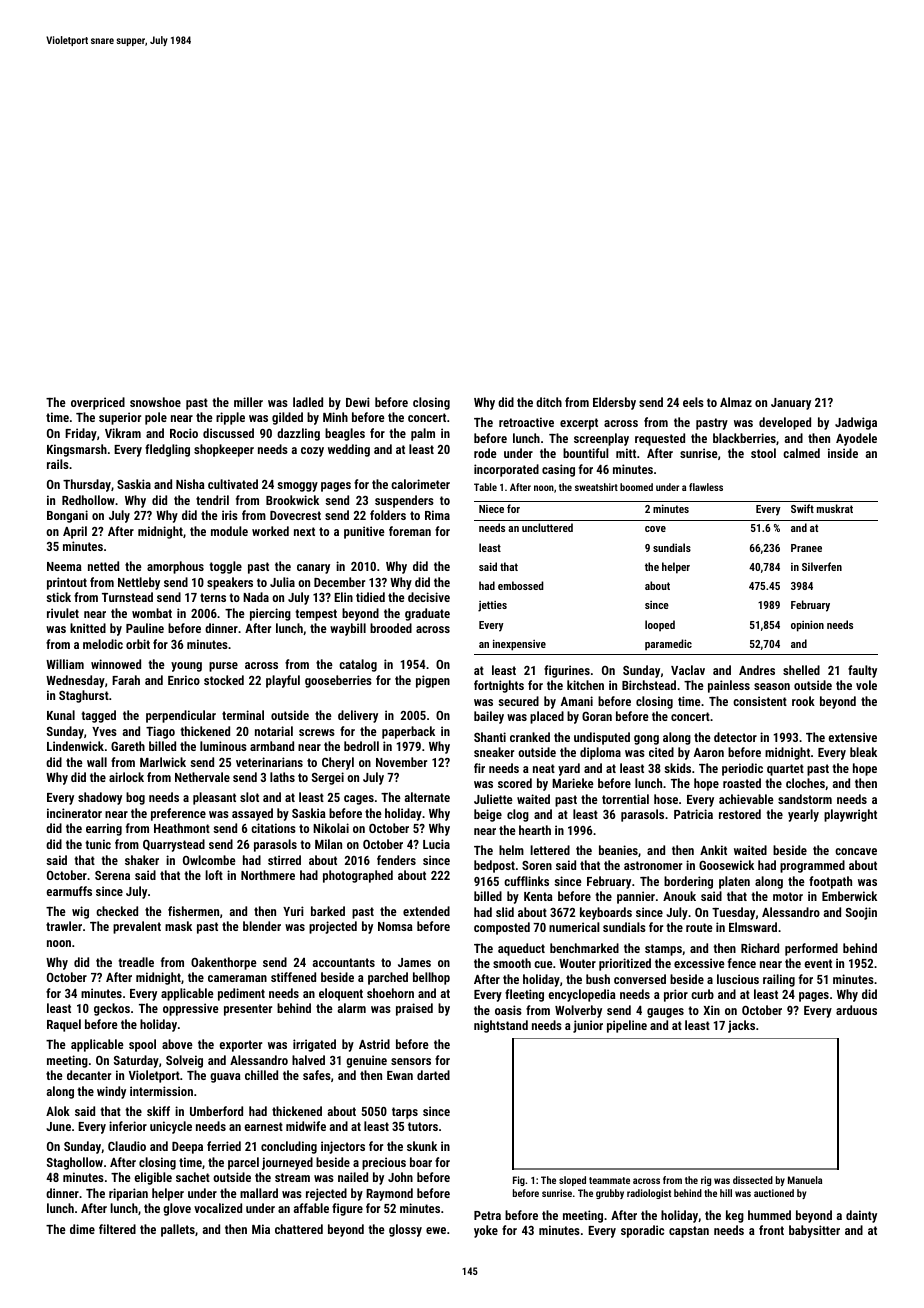 The image size is (924, 1308). I want to click on junior, so click(588, 1026).
